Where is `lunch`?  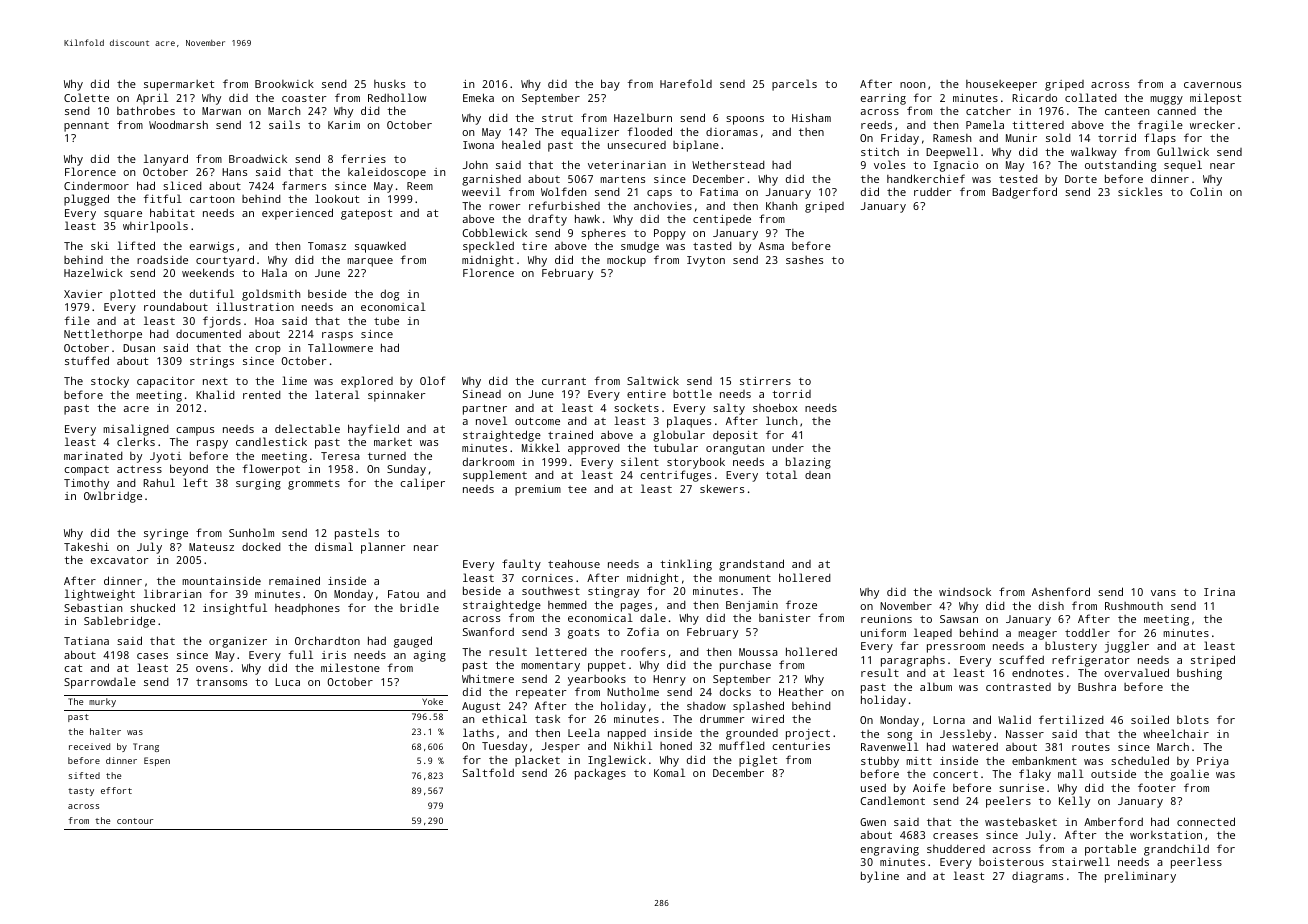 lunch is located at coordinates (781, 420).
